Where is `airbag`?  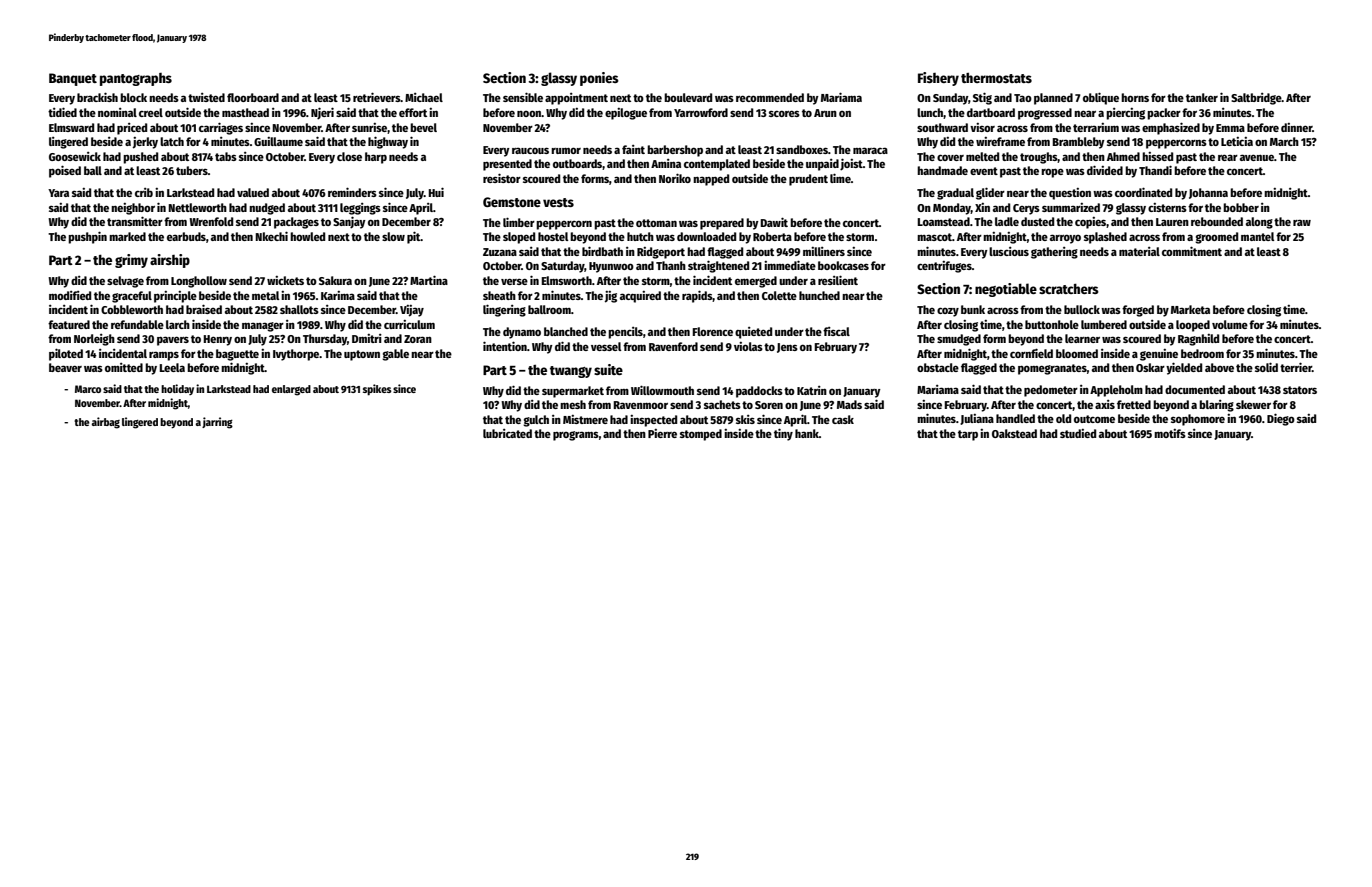 airbag is located at coordinates (106, 423).
